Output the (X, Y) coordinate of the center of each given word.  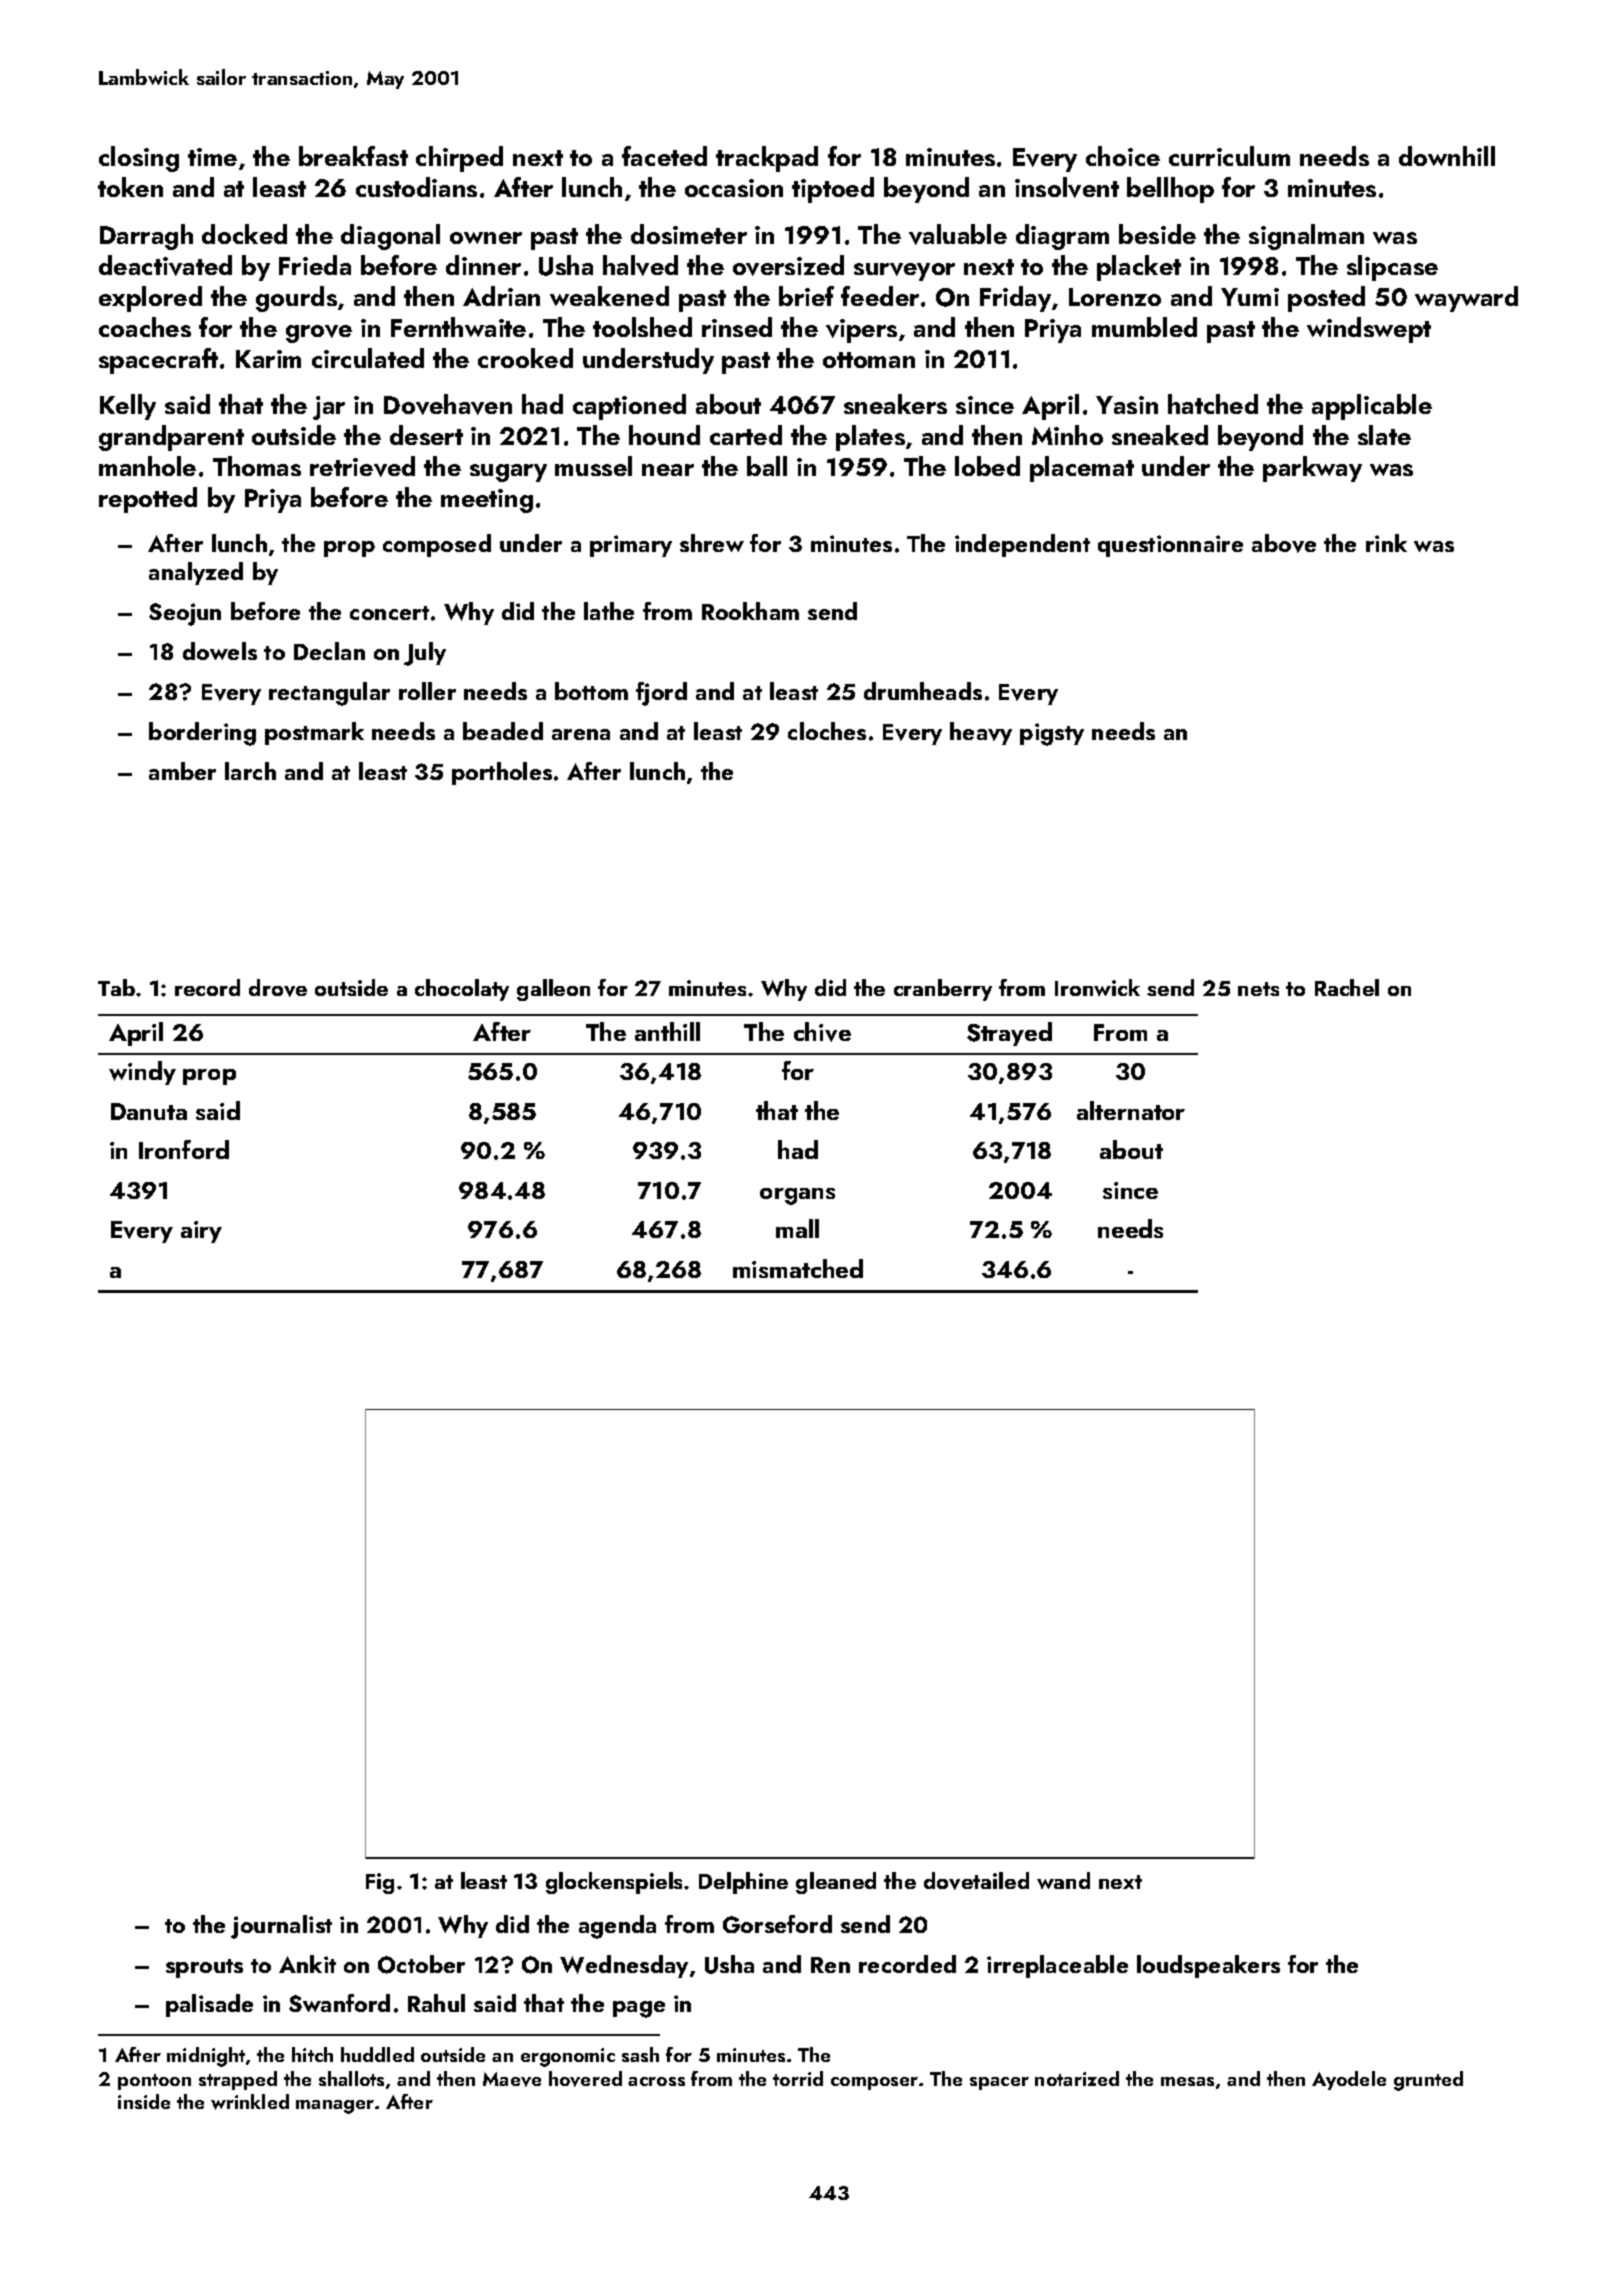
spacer (999, 2083)
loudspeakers (1208, 1966)
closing (139, 159)
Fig (380, 1883)
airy (201, 1232)
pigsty (1052, 734)
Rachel (1347, 987)
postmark (314, 733)
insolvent (1067, 187)
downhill (1447, 156)
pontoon (154, 2082)
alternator (1131, 1110)
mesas (1187, 2081)
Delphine (743, 1883)
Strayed (1009, 1034)
